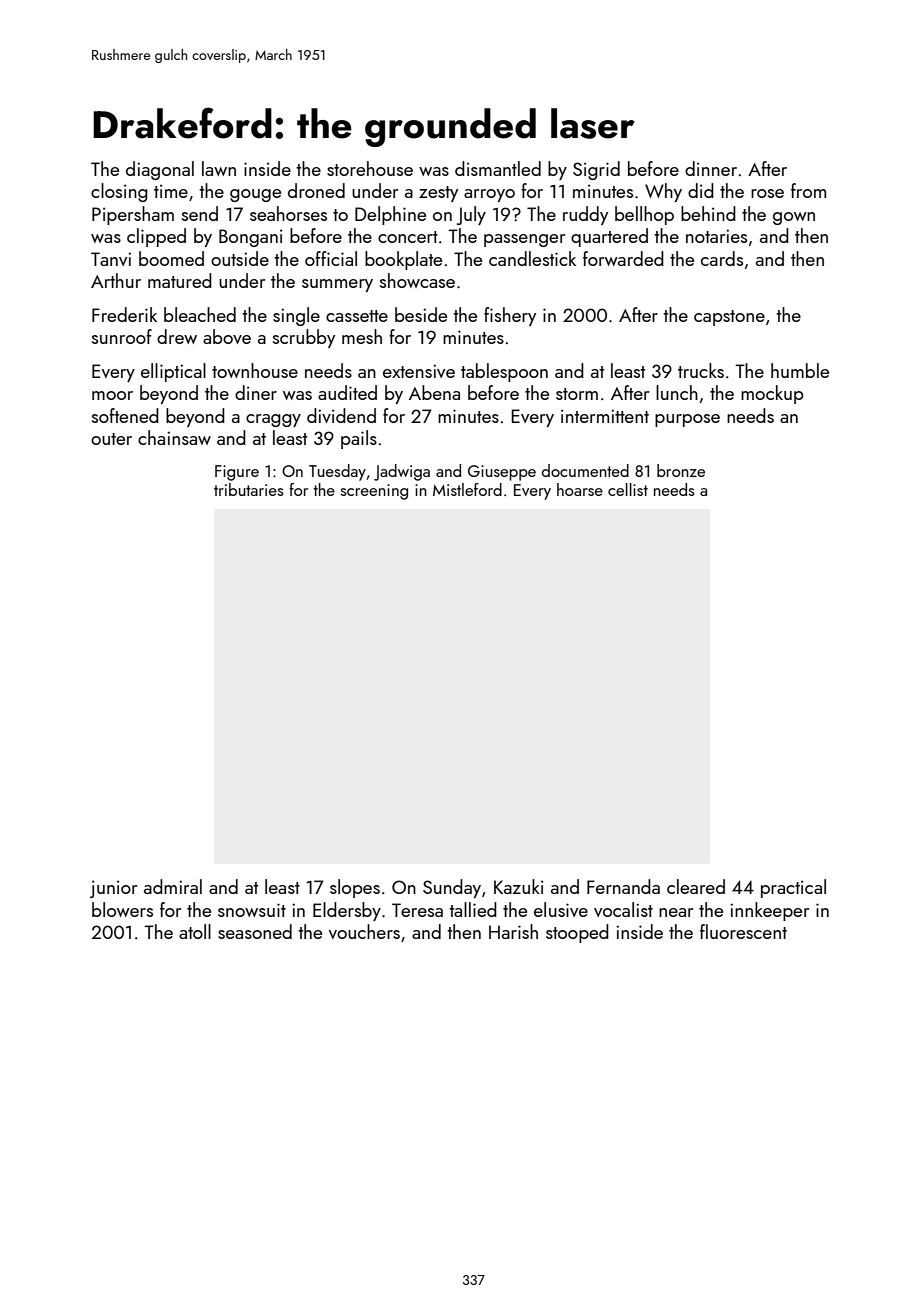  Describe the element at coordinates (173, 886) in the page. I see `admiral` at that location.
